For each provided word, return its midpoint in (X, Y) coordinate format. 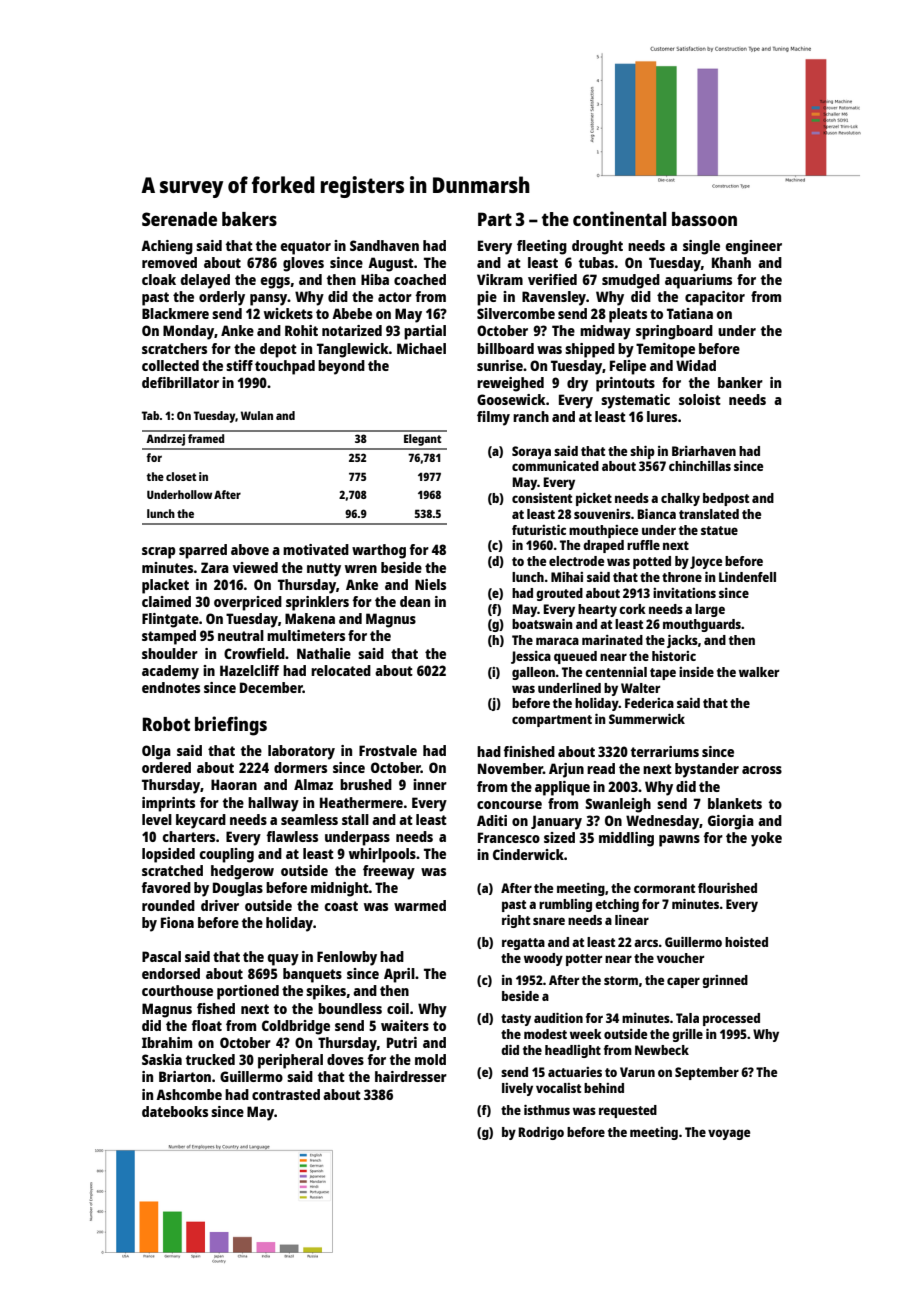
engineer (754, 247)
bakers (249, 219)
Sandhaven (384, 245)
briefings (231, 726)
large (710, 610)
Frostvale (388, 750)
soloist (700, 399)
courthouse (177, 990)
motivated (316, 549)
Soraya (531, 452)
